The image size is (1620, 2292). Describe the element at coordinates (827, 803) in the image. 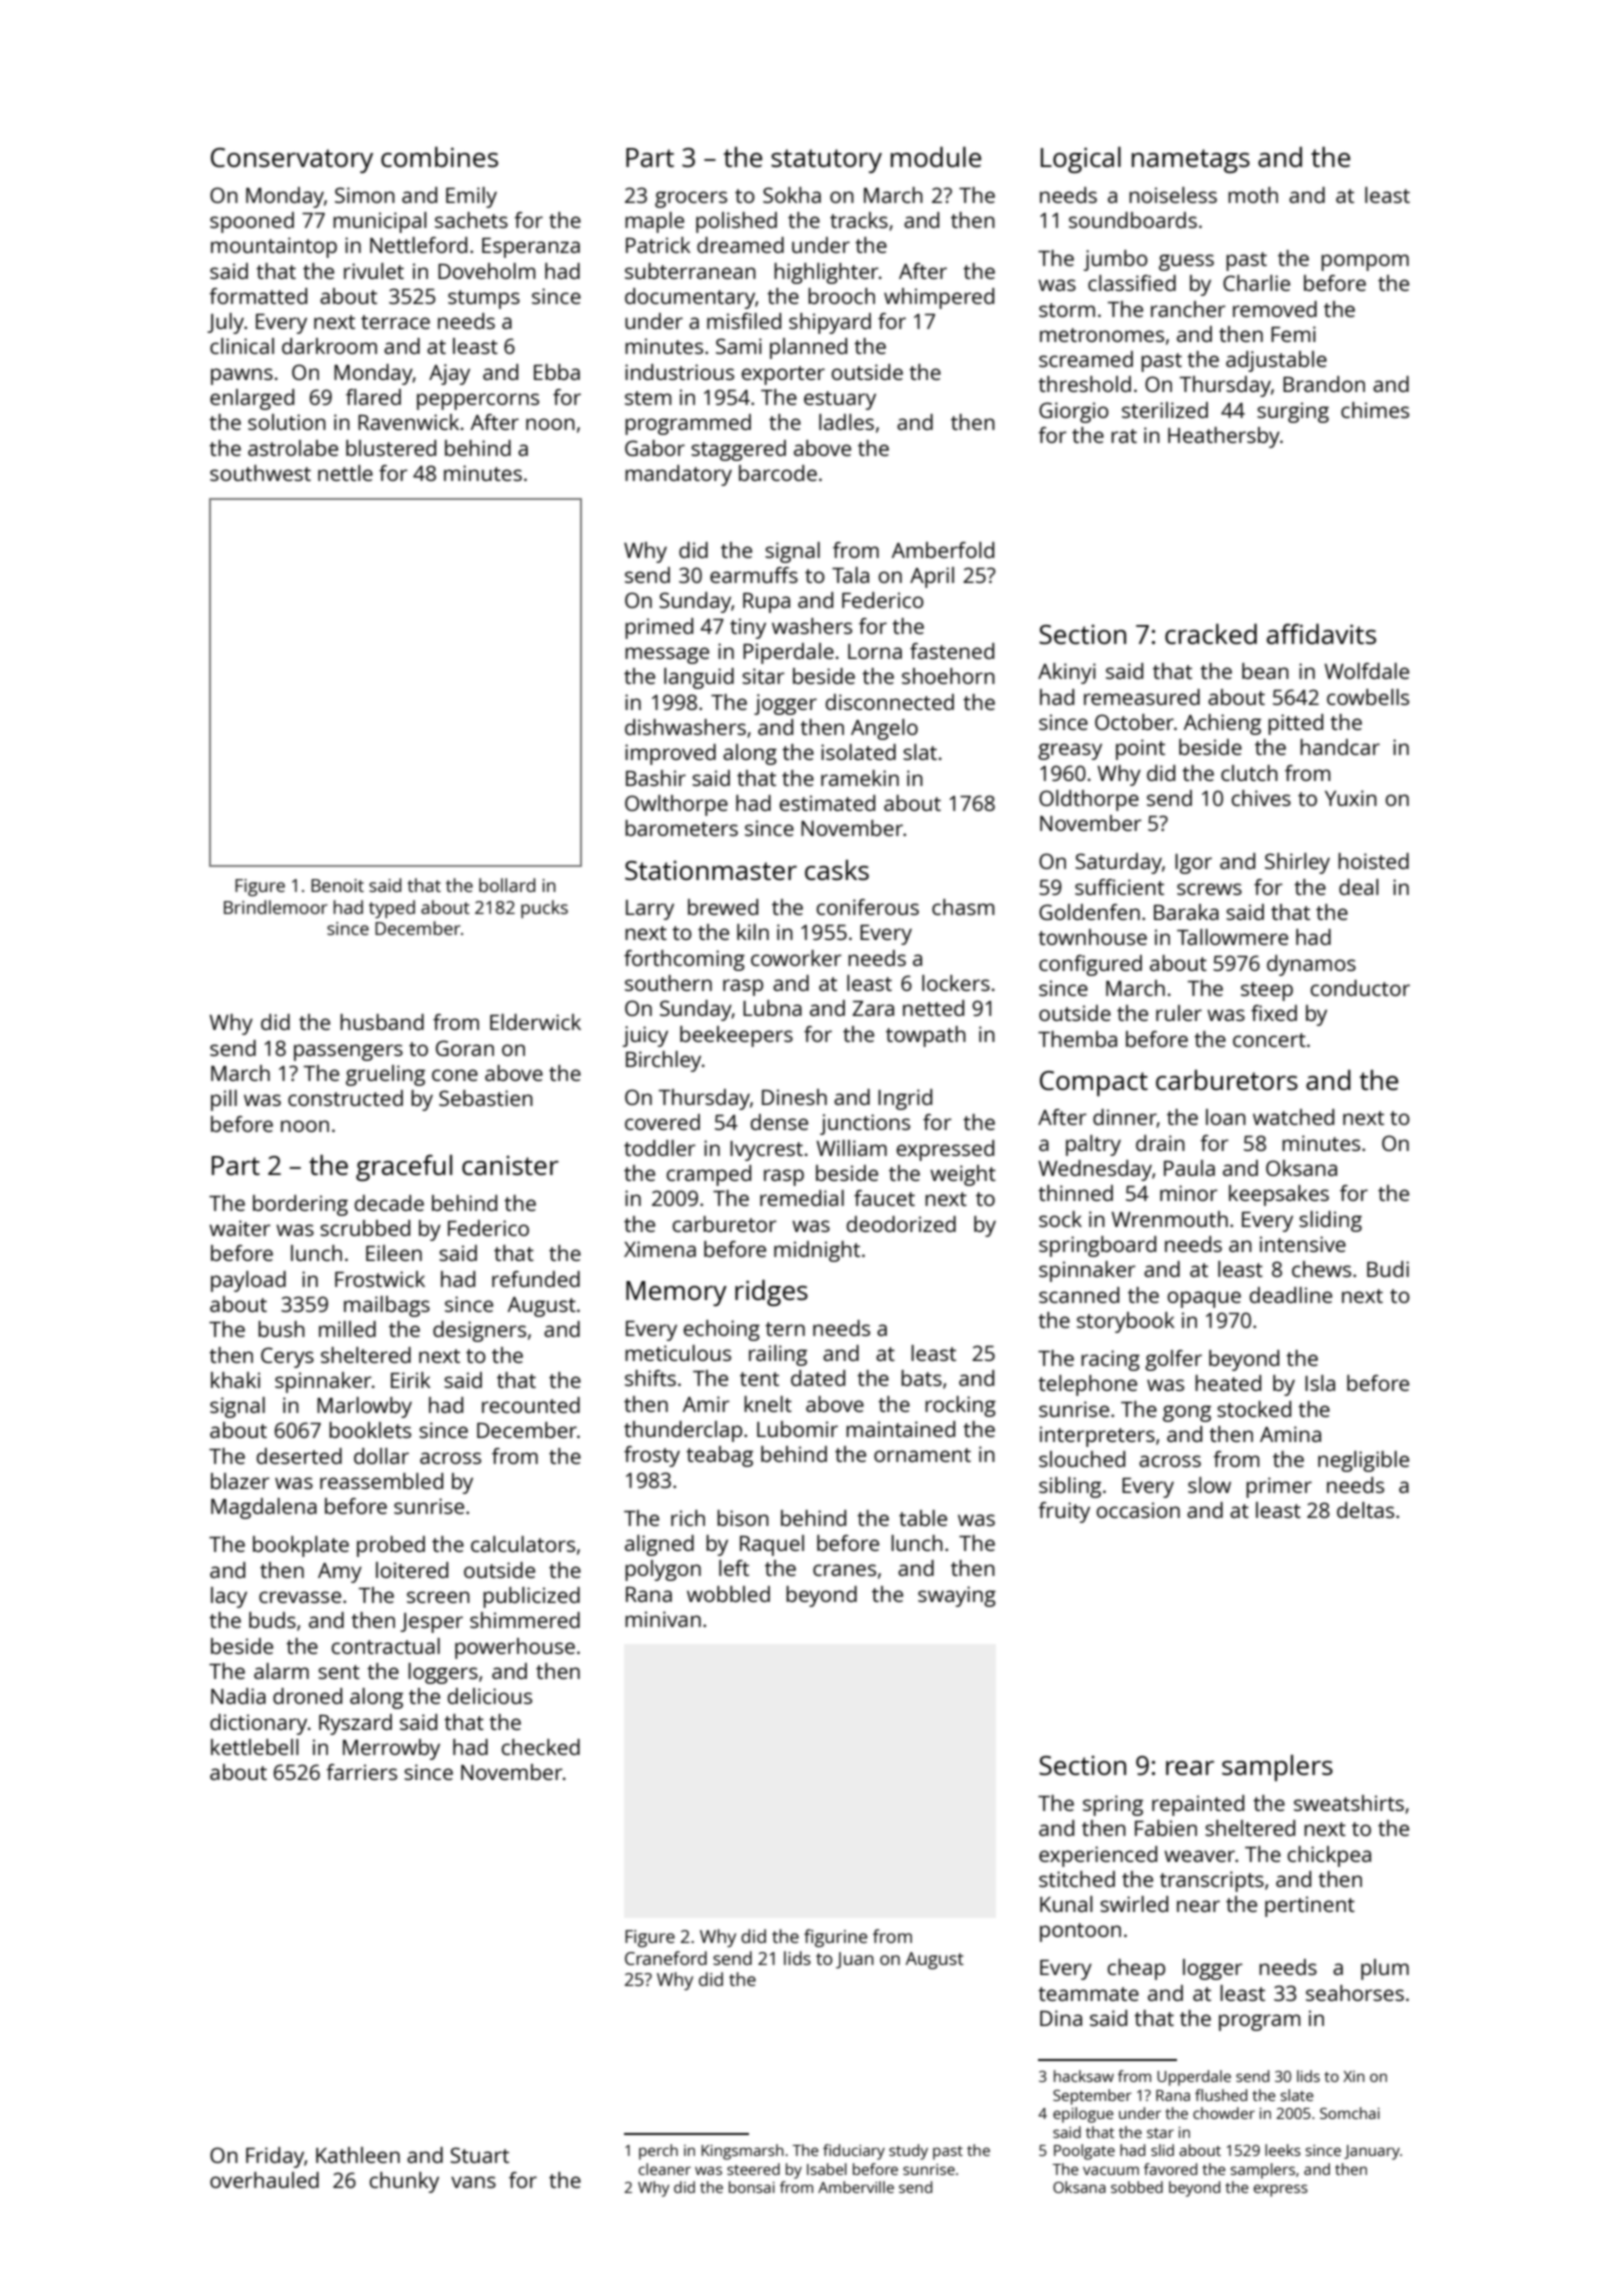

I see `estimated` at that location.
